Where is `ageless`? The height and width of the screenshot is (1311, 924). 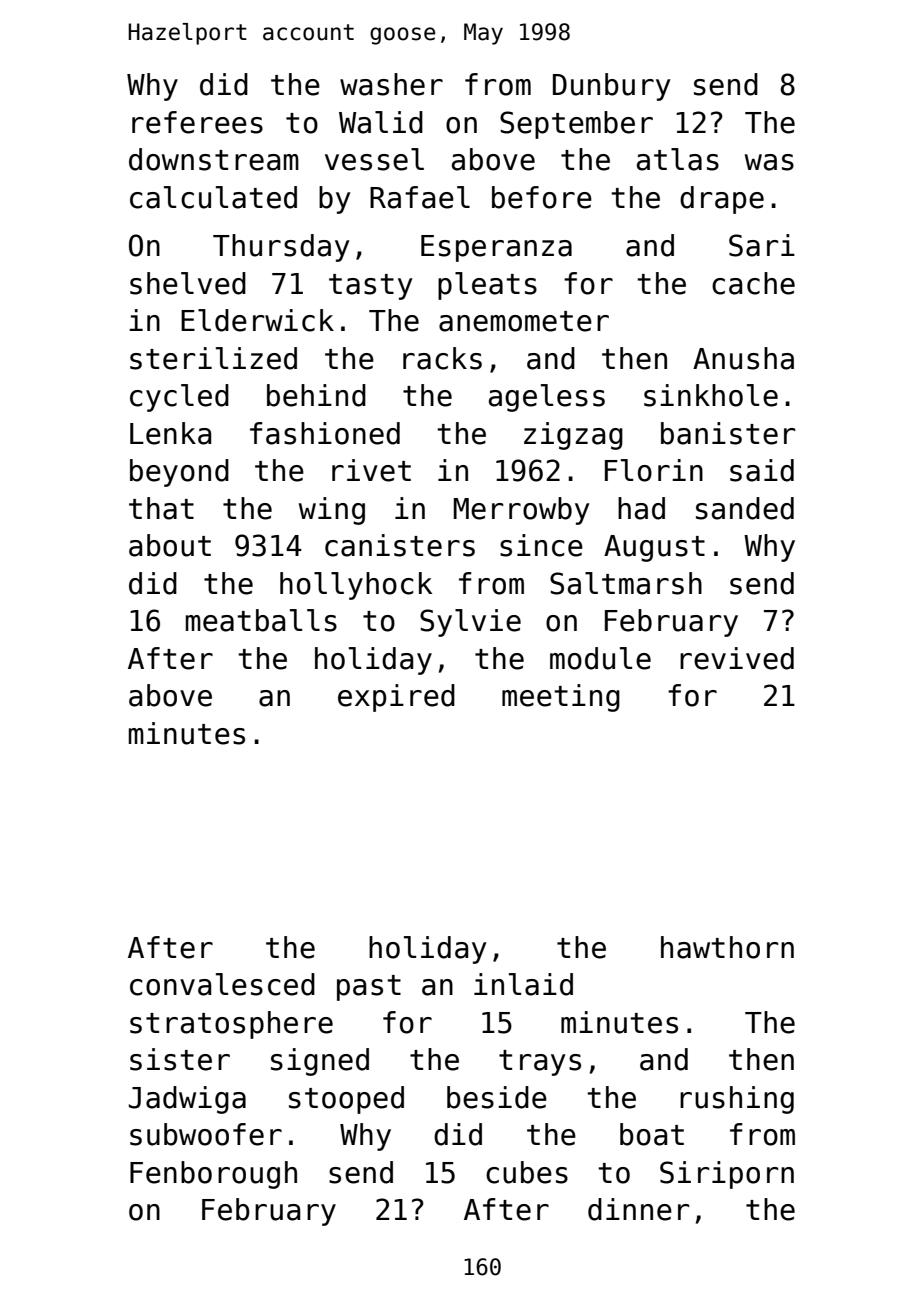
ageless is located at coordinates (547, 398).
